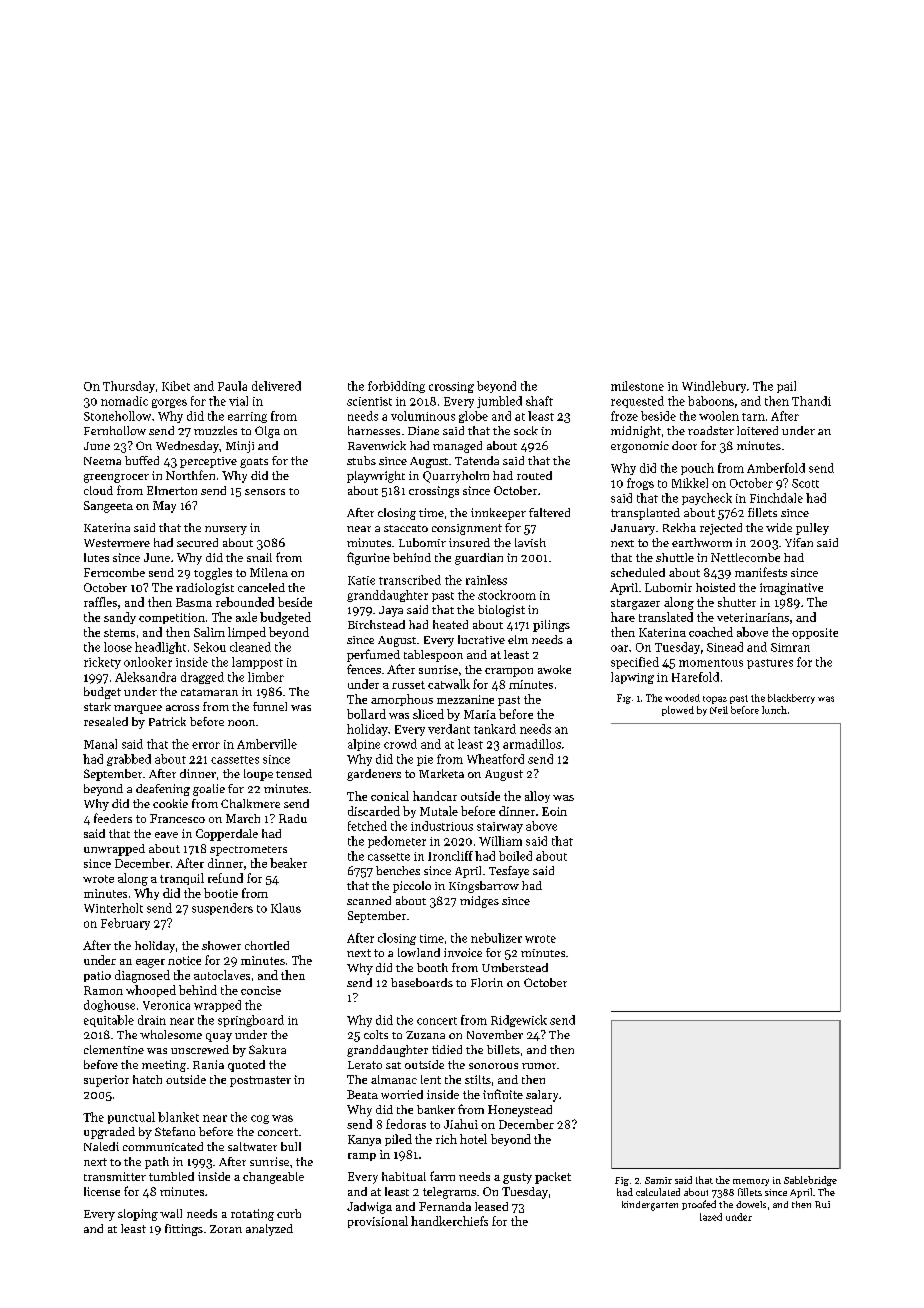 This document has width=924, height=1308. I want to click on Umberstead, so click(515, 967).
